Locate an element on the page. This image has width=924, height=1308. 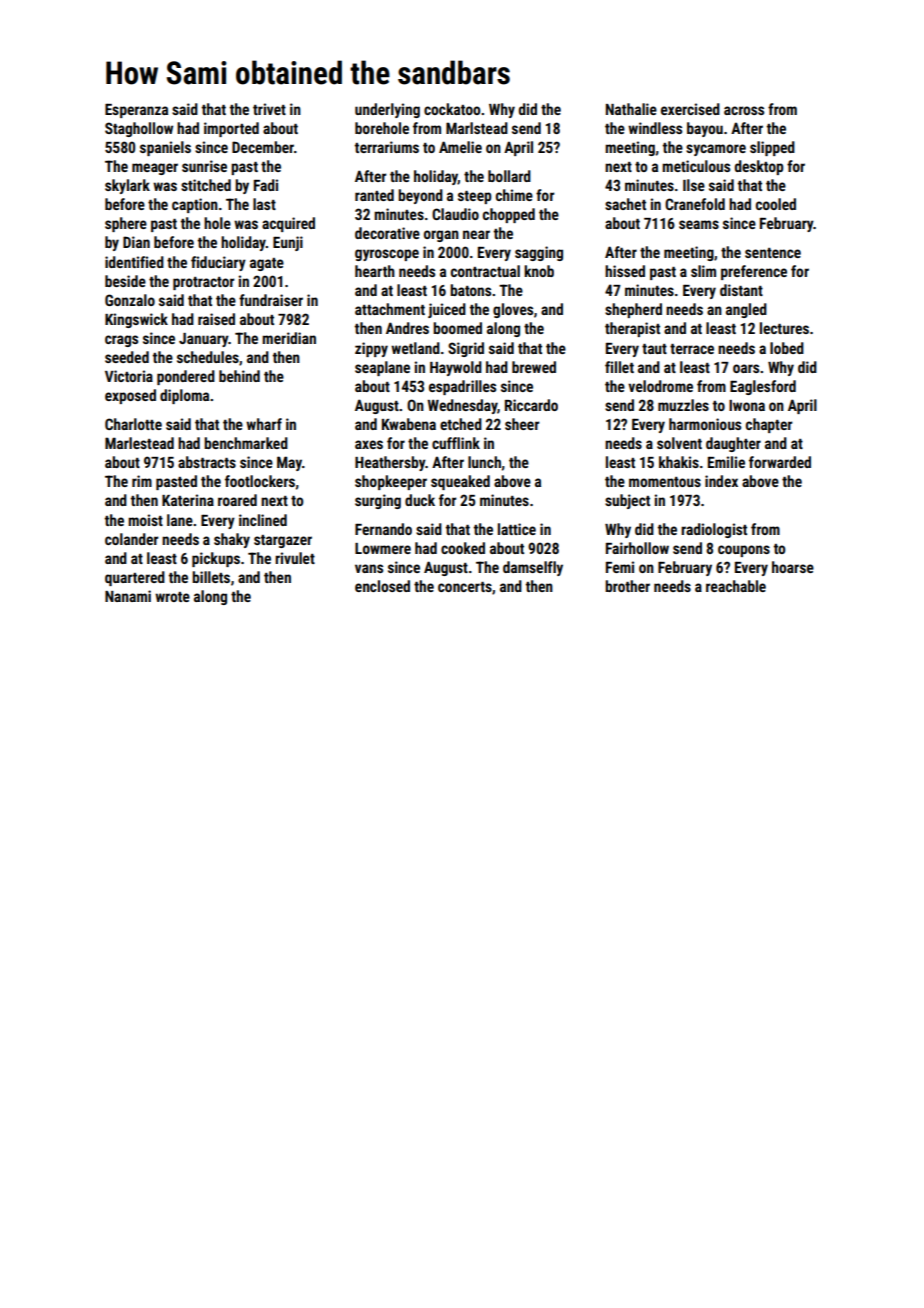
wrote is located at coordinates (172, 597).
